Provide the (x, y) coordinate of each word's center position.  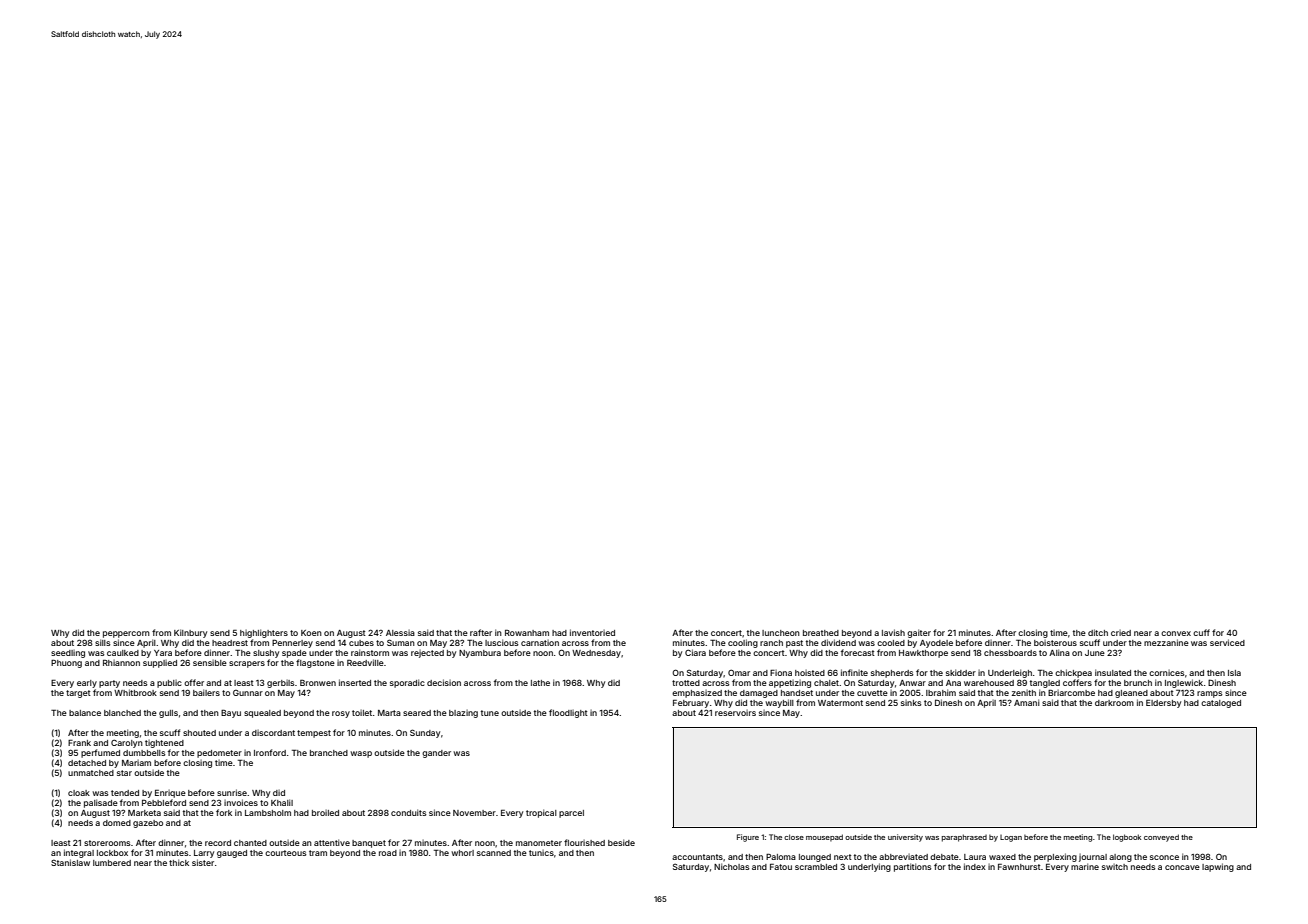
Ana (953, 683)
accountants (697, 857)
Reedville (365, 662)
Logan (1011, 838)
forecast (858, 652)
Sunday (425, 733)
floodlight (568, 713)
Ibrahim (941, 692)
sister (203, 862)
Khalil (282, 802)
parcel (571, 814)
